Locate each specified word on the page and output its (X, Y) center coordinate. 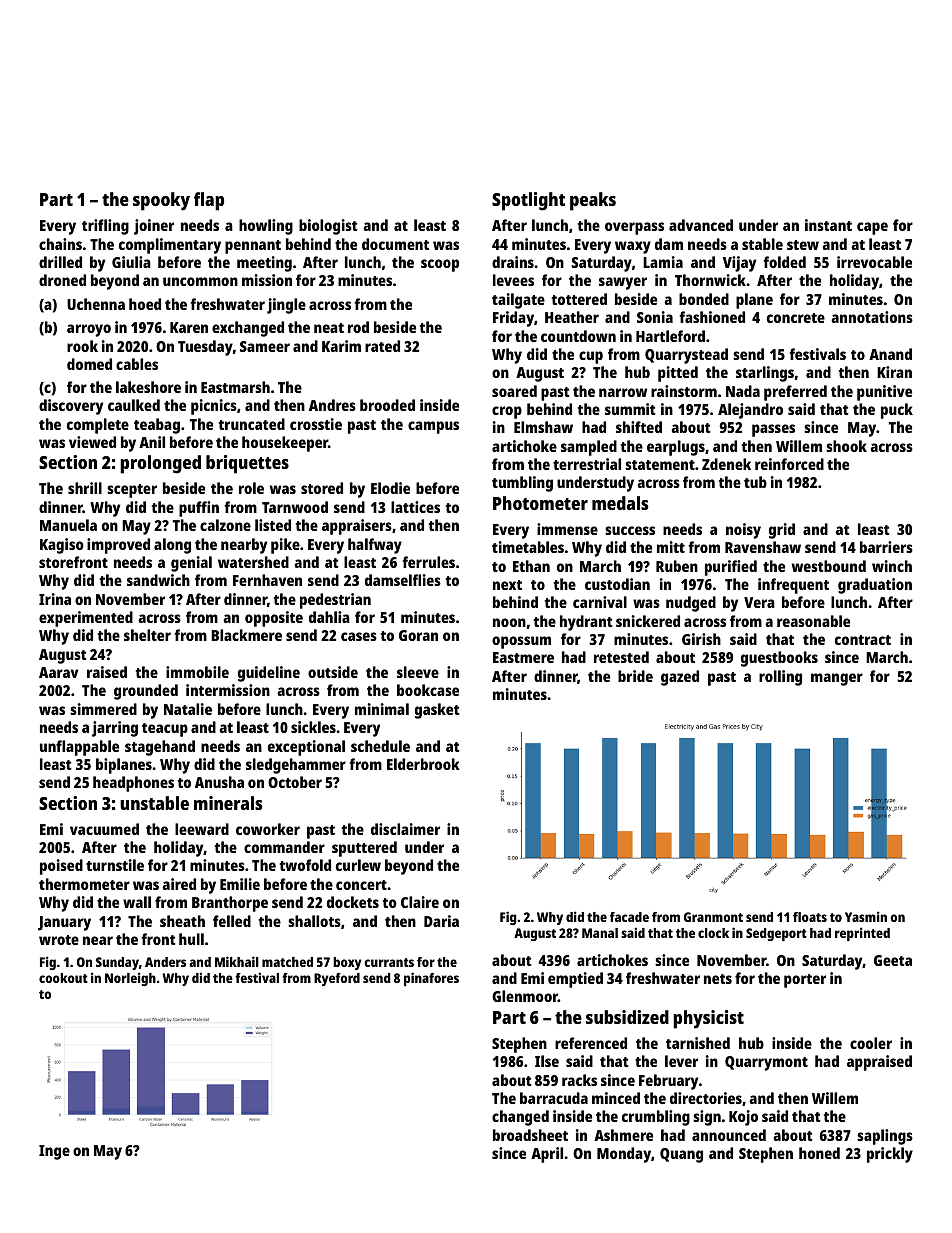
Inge (54, 1152)
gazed (680, 678)
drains (513, 262)
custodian (617, 584)
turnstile (115, 865)
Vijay (739, 264)
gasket (437, 711)
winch (892, 566)
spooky (161, 201)
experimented (86, 619)
